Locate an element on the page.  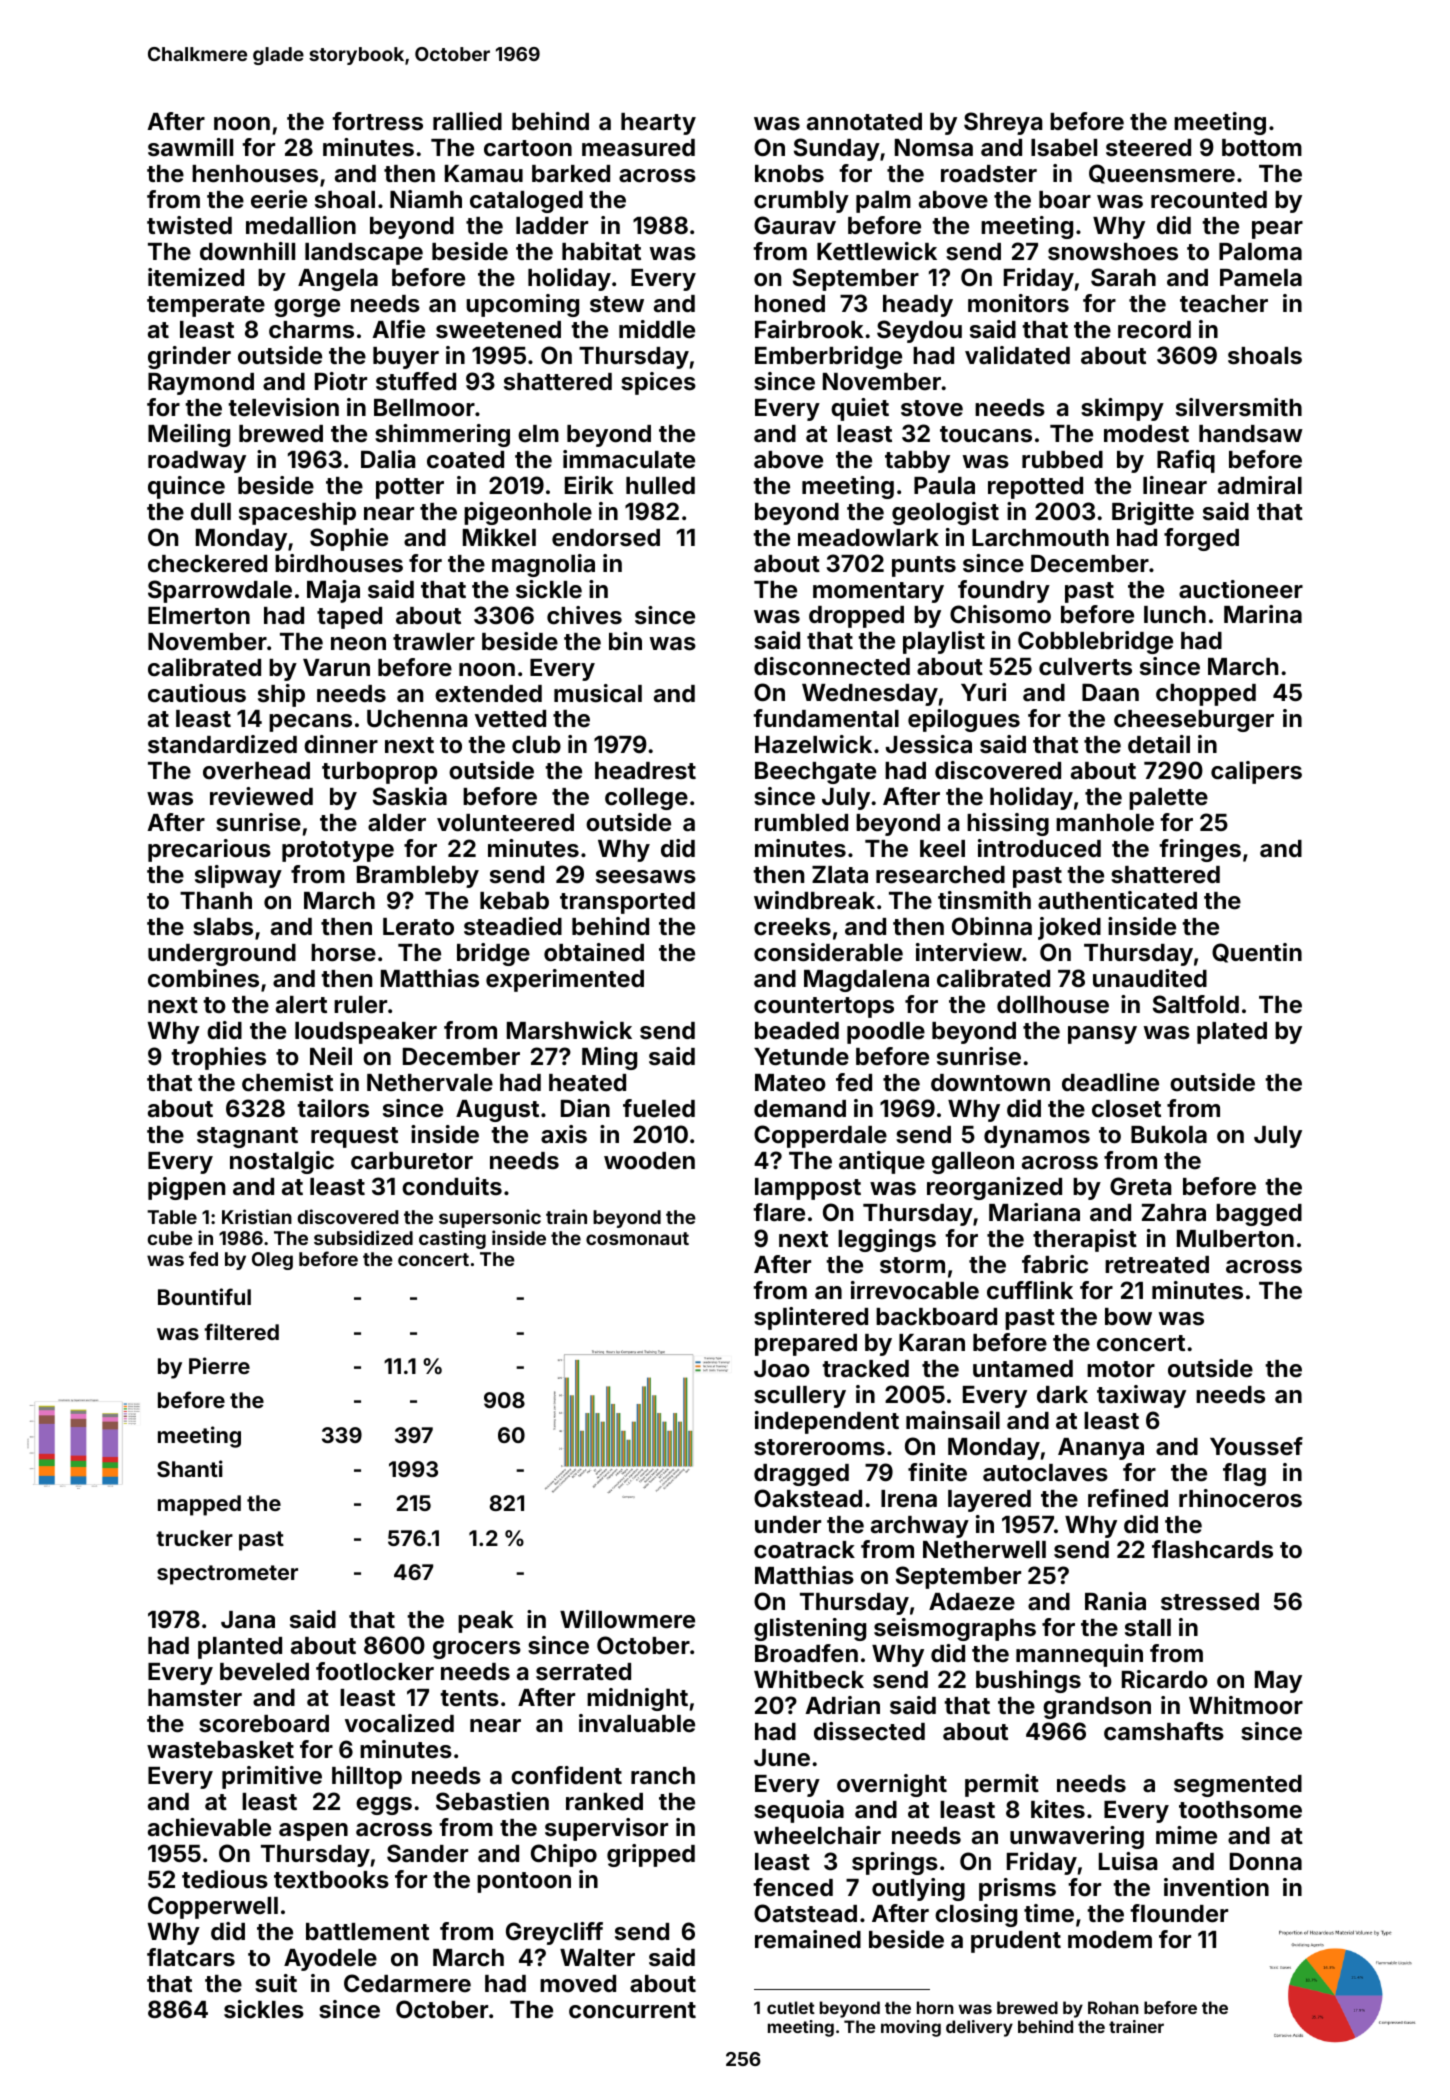
mapped is located at coordinates (199, 1505).
